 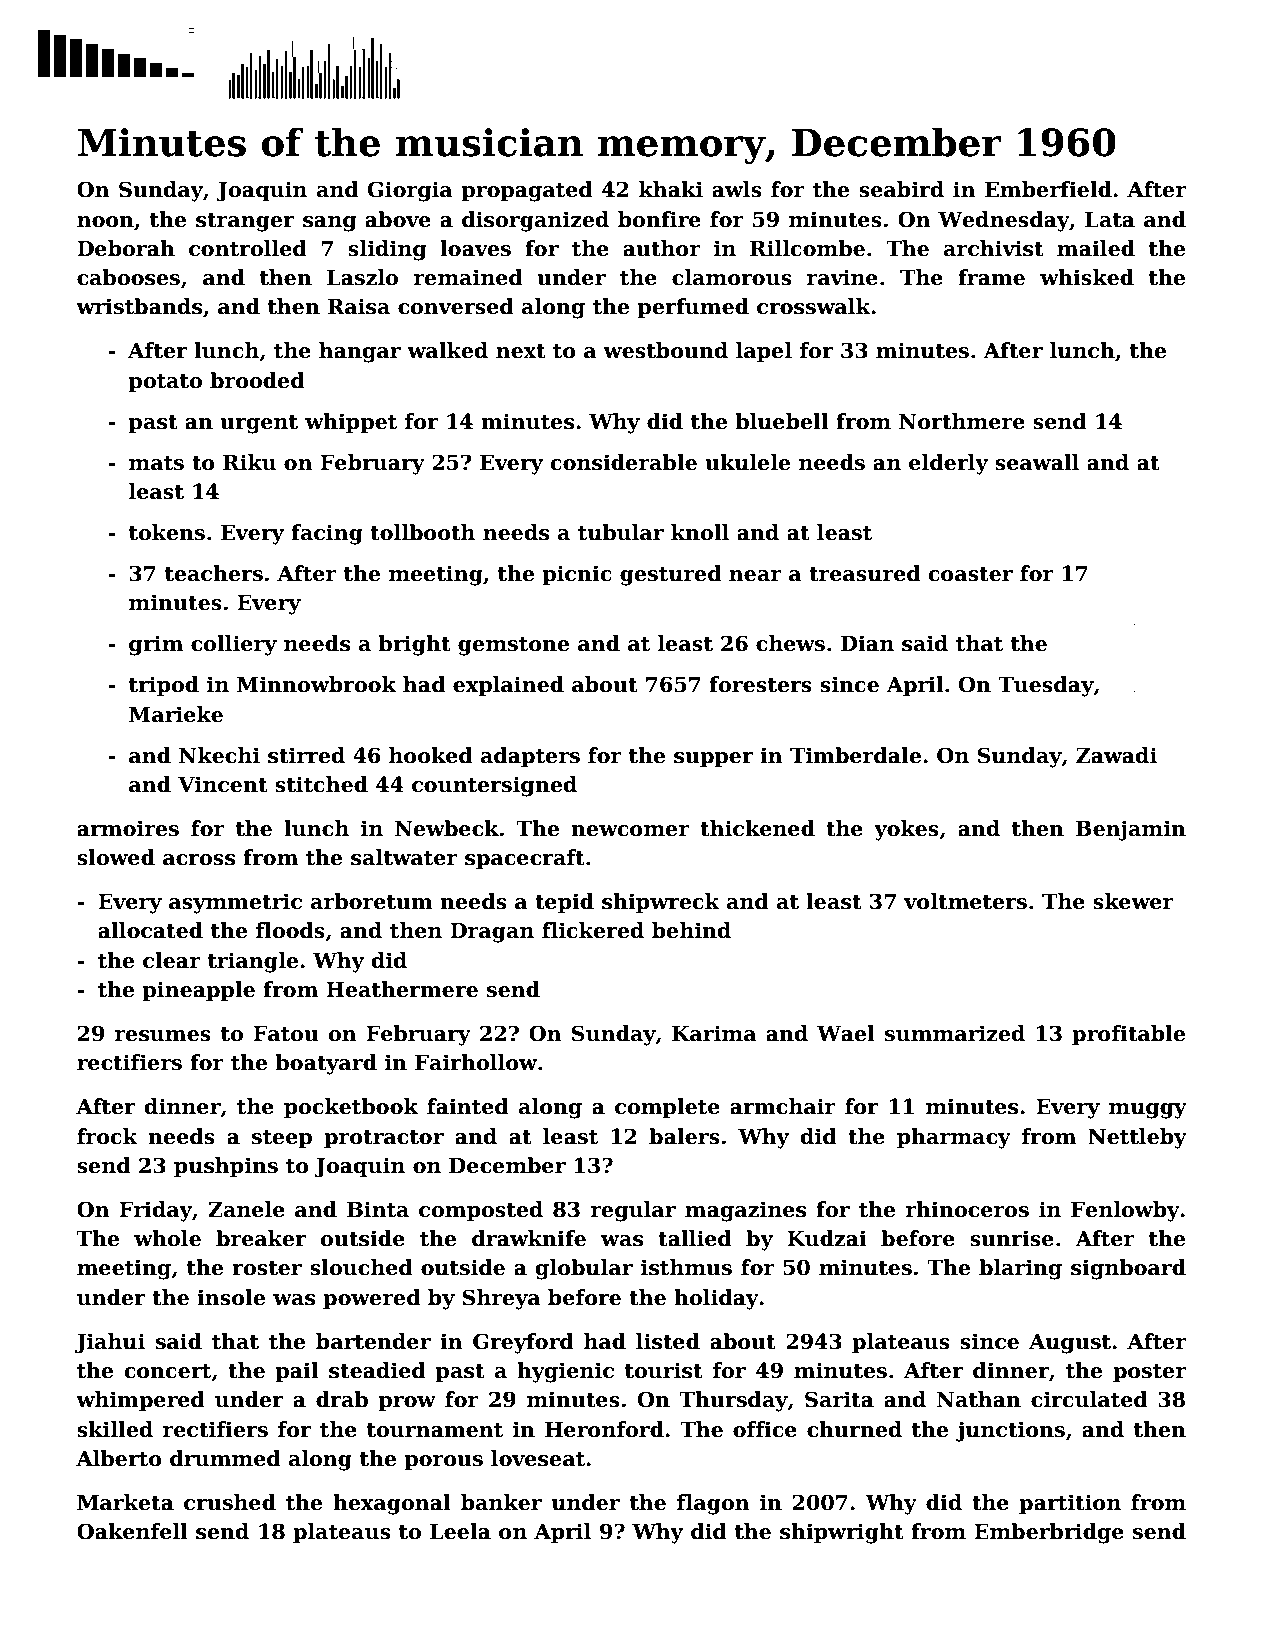 What do you see at coordinates (321, 784) in the screenshot?
I see `stitched` at bounding box center [321, 784].
